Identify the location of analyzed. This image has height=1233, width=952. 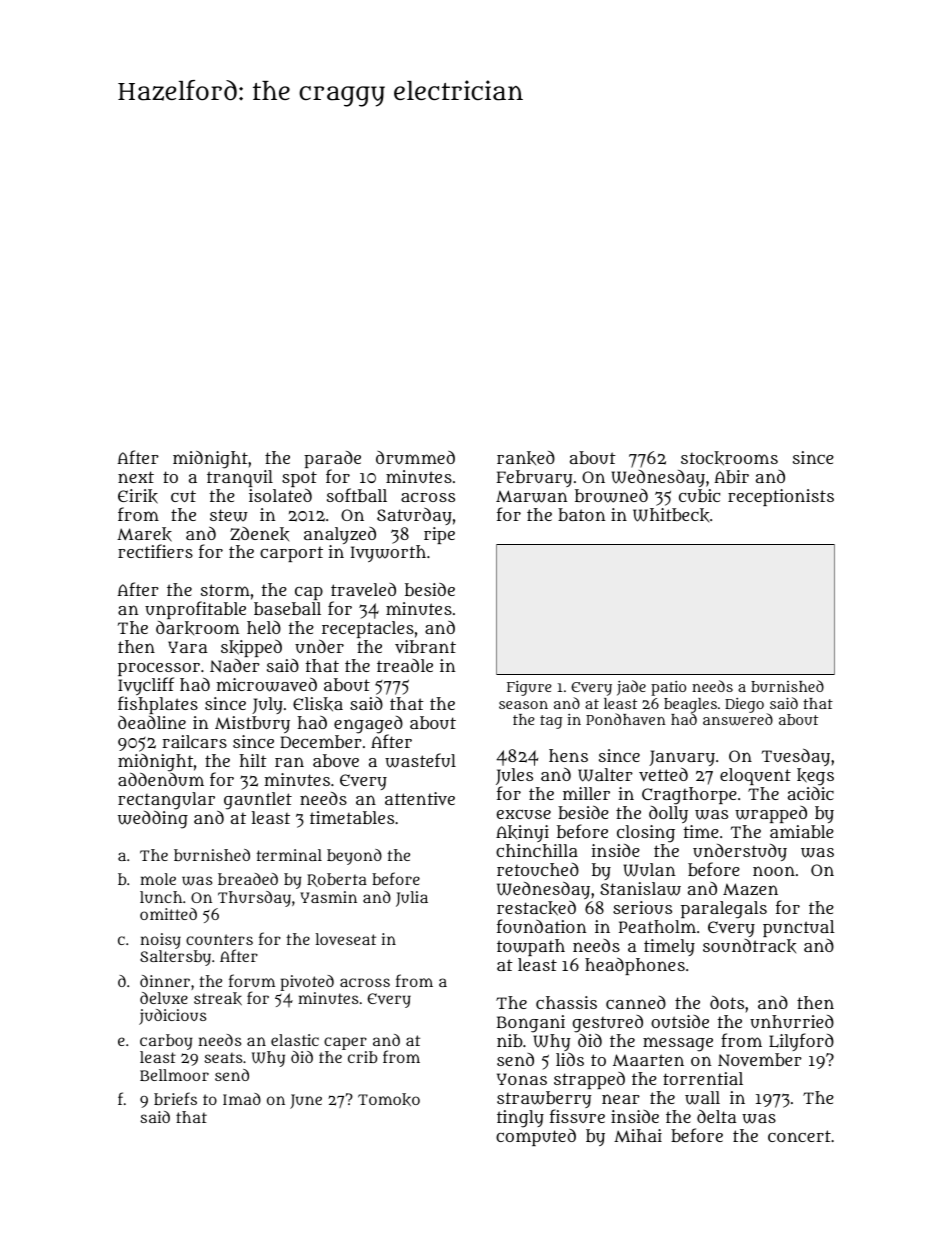
(340, 535).
